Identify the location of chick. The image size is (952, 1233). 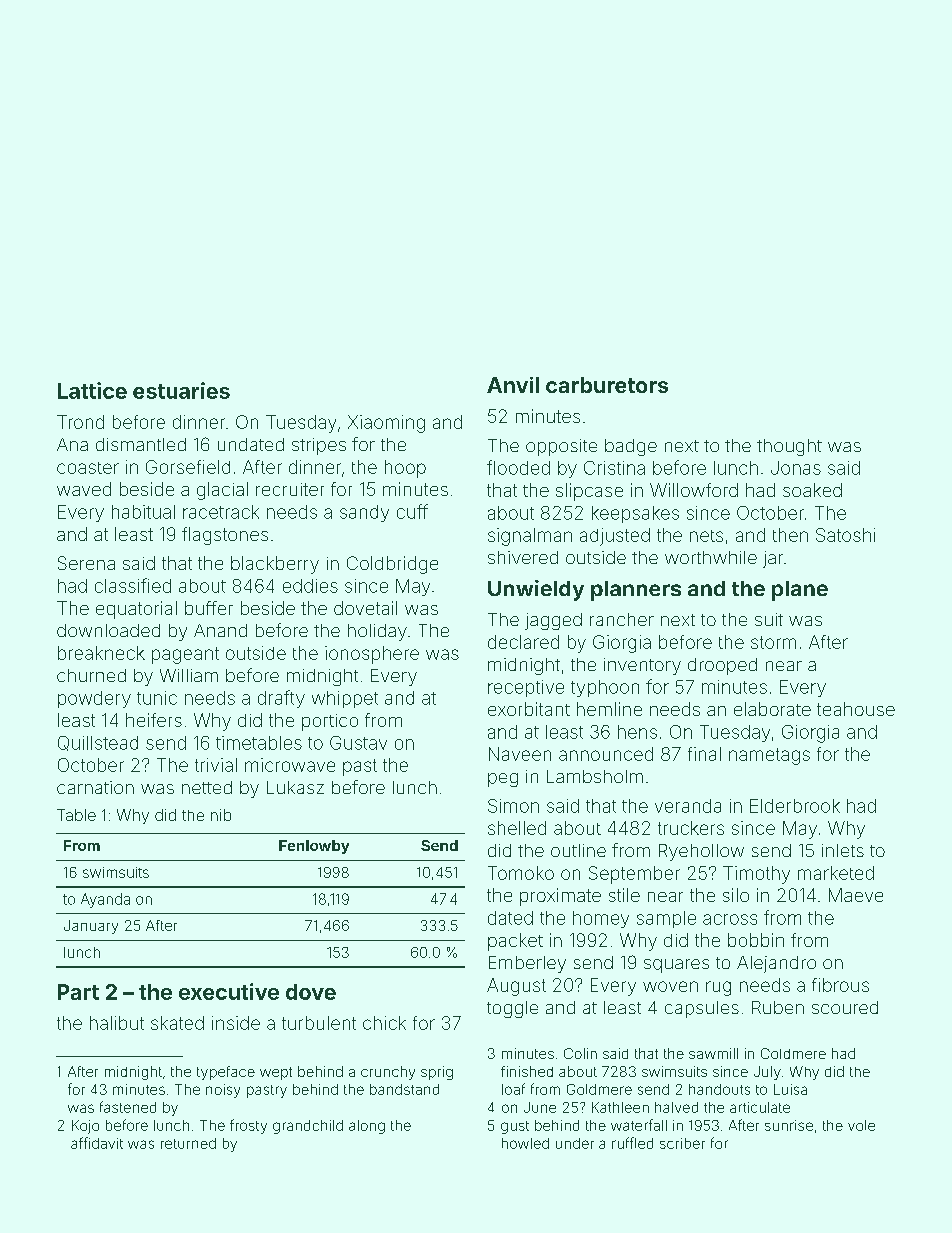
(384, 1023).
